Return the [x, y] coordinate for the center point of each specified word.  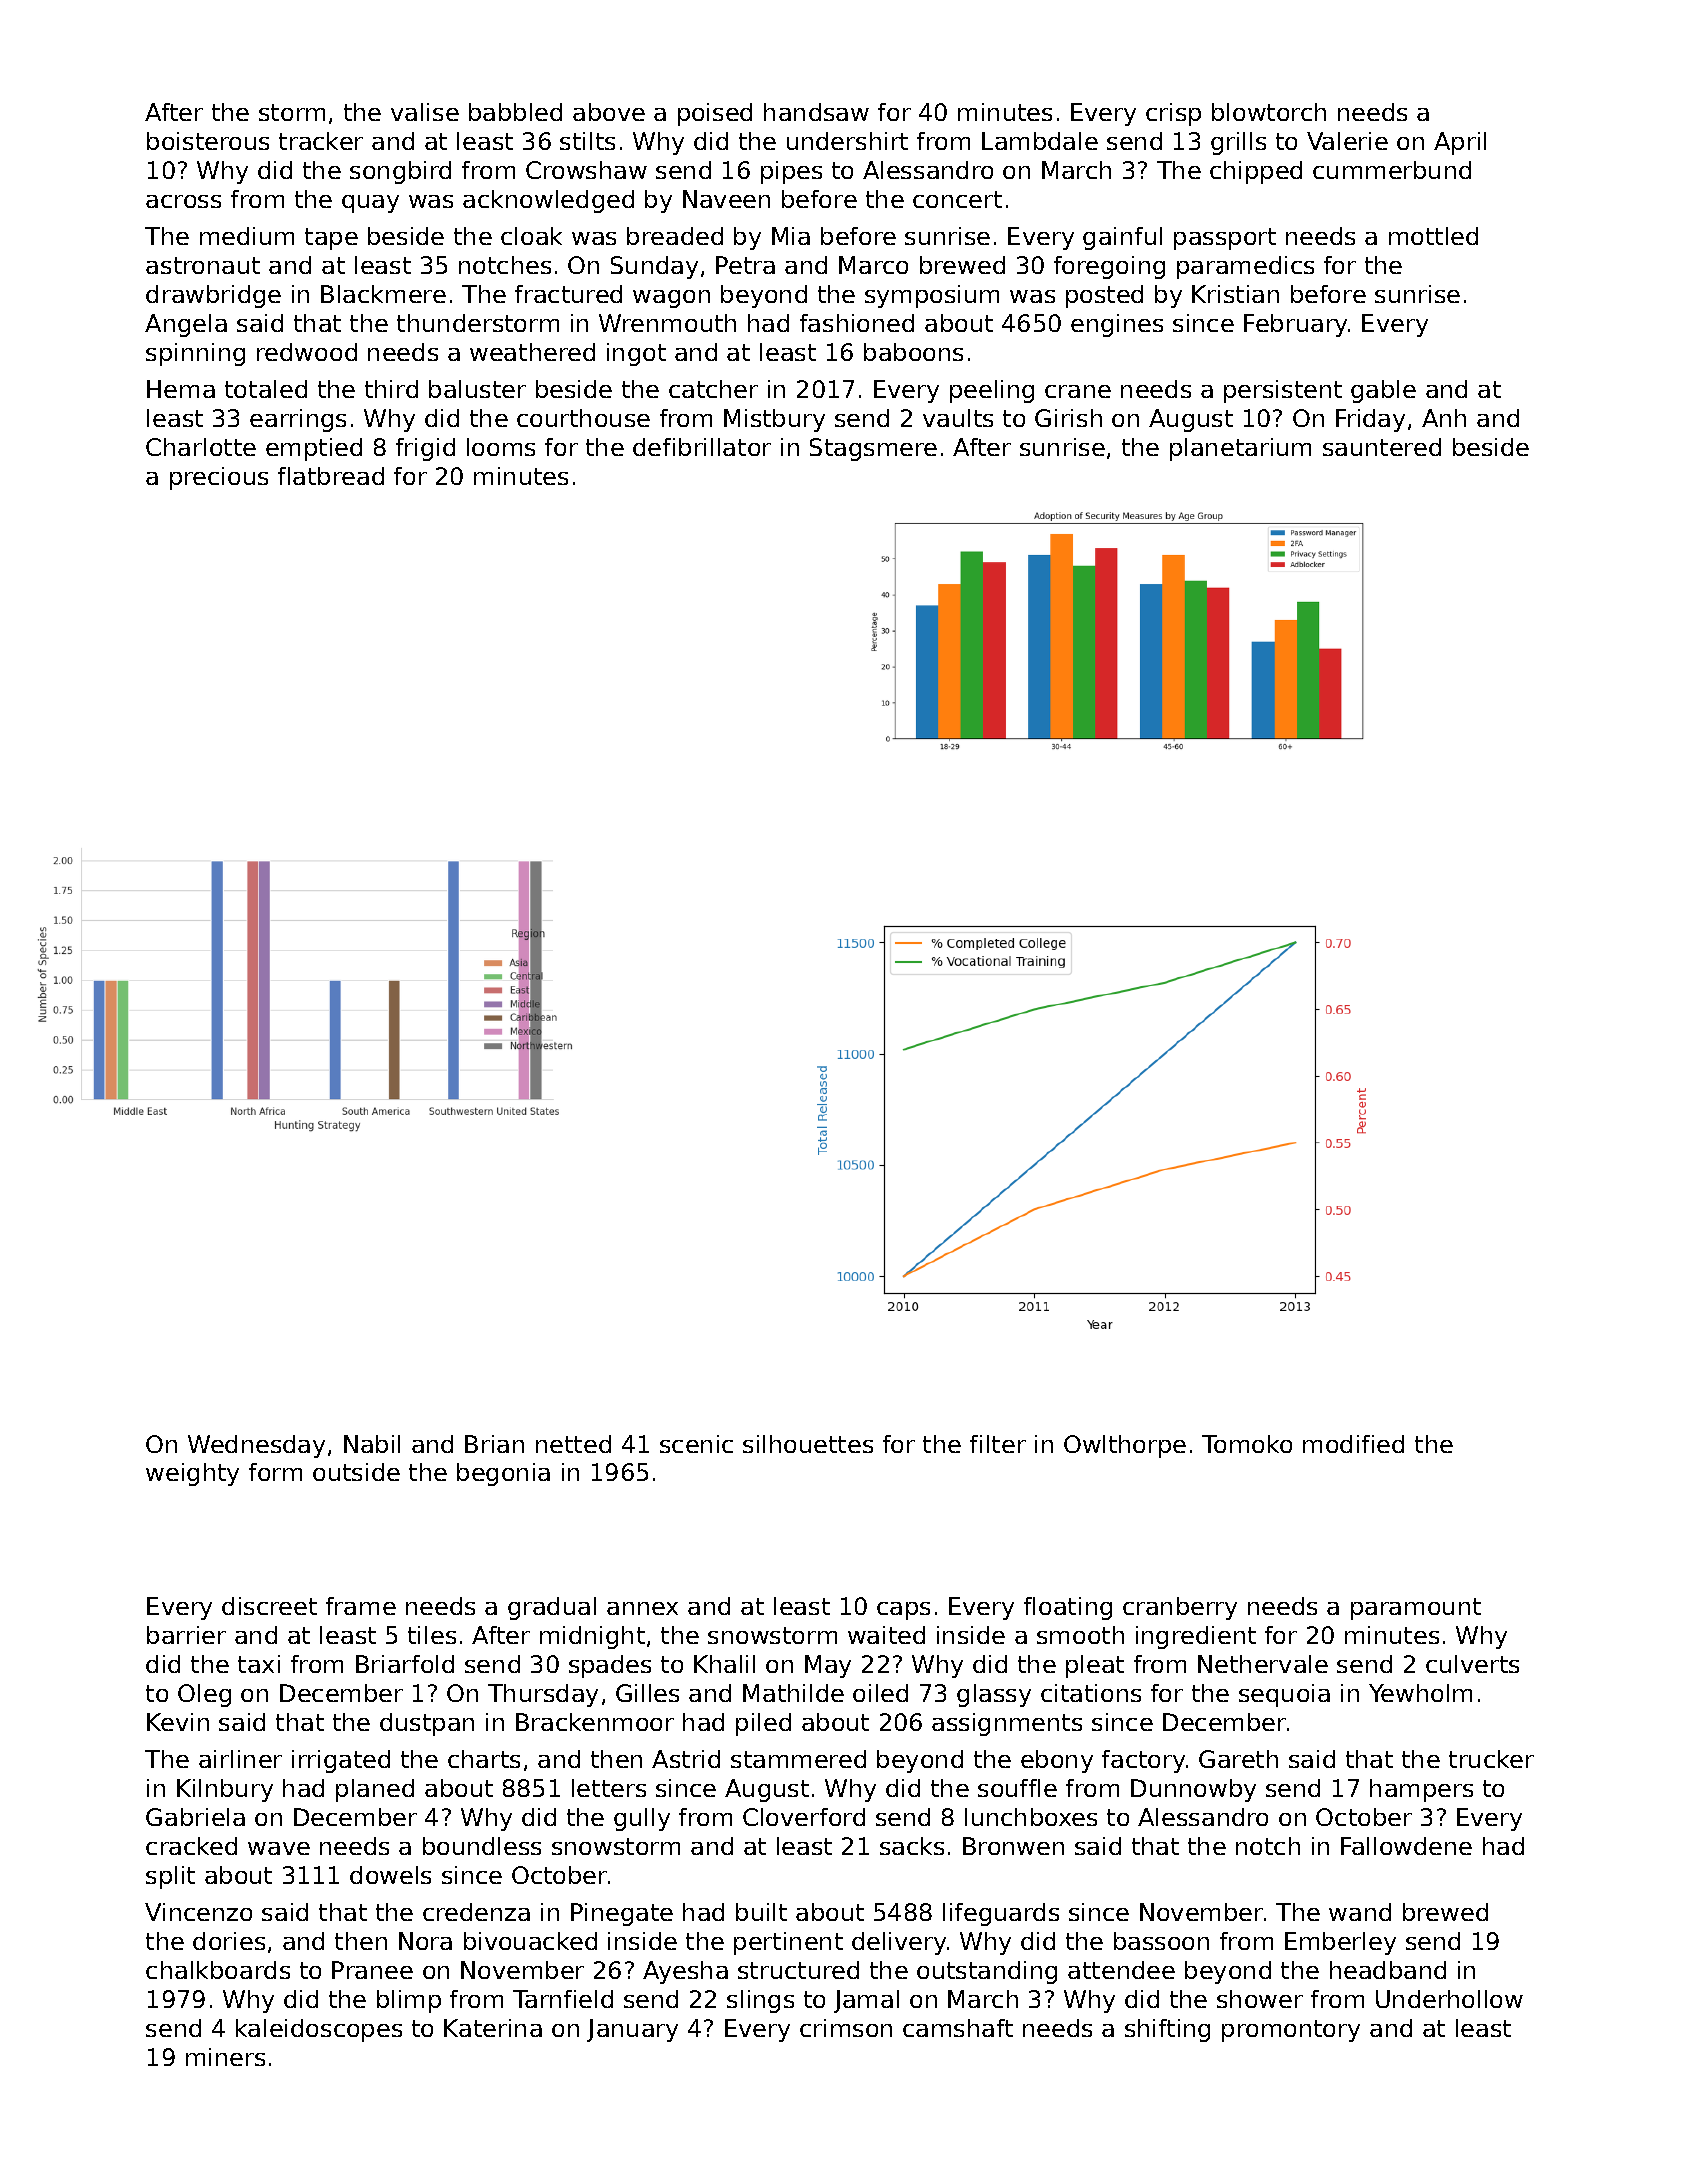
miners [225, 2057]
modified [1353, 1444]
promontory [1291, 2031]
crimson [846, 2028]
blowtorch [1269, 112]
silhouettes [808, 1444]
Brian [494, 1444]
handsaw [816, 112]
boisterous [208, 141]
